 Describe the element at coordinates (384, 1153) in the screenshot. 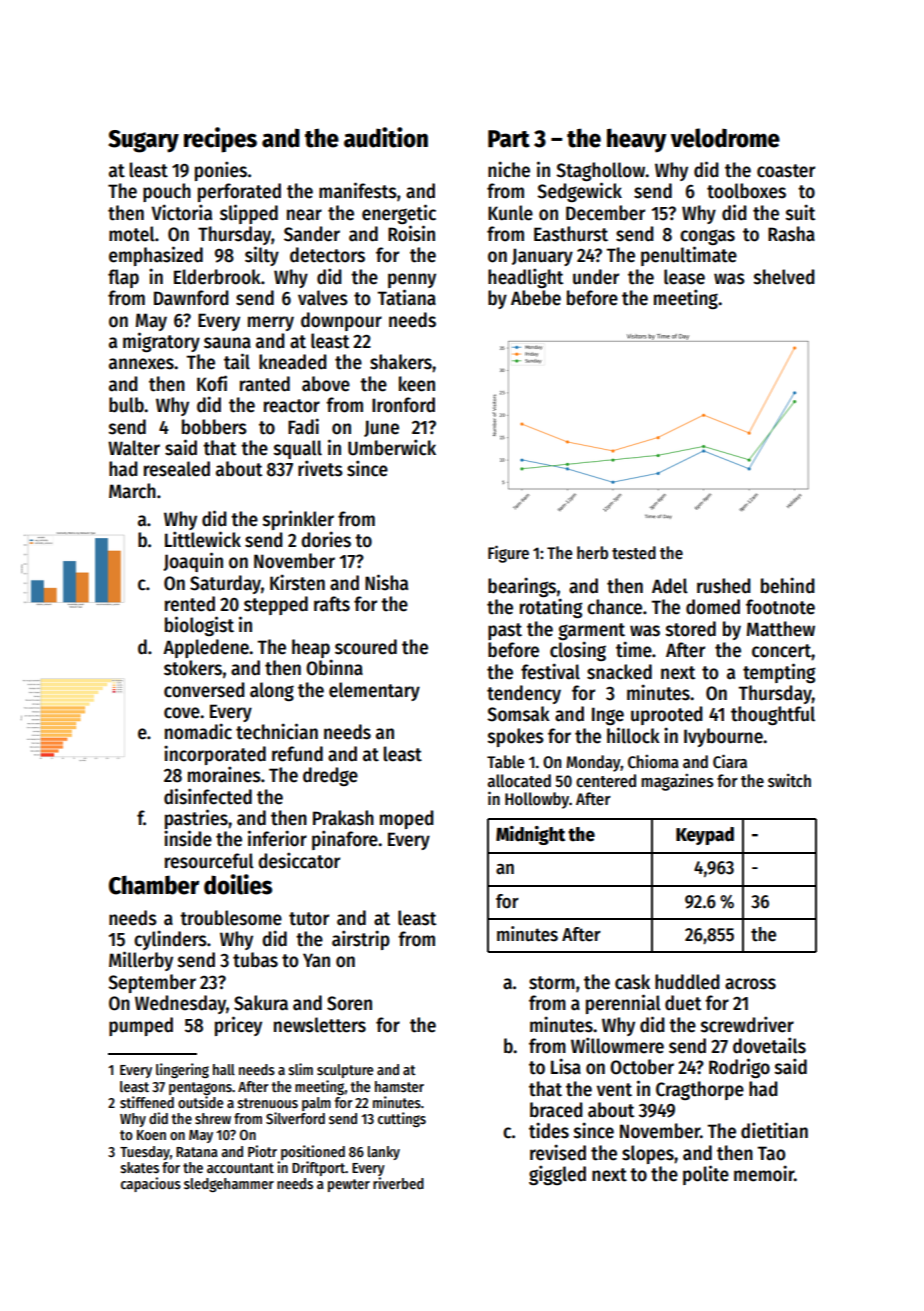

I see `lanky` at that location.
